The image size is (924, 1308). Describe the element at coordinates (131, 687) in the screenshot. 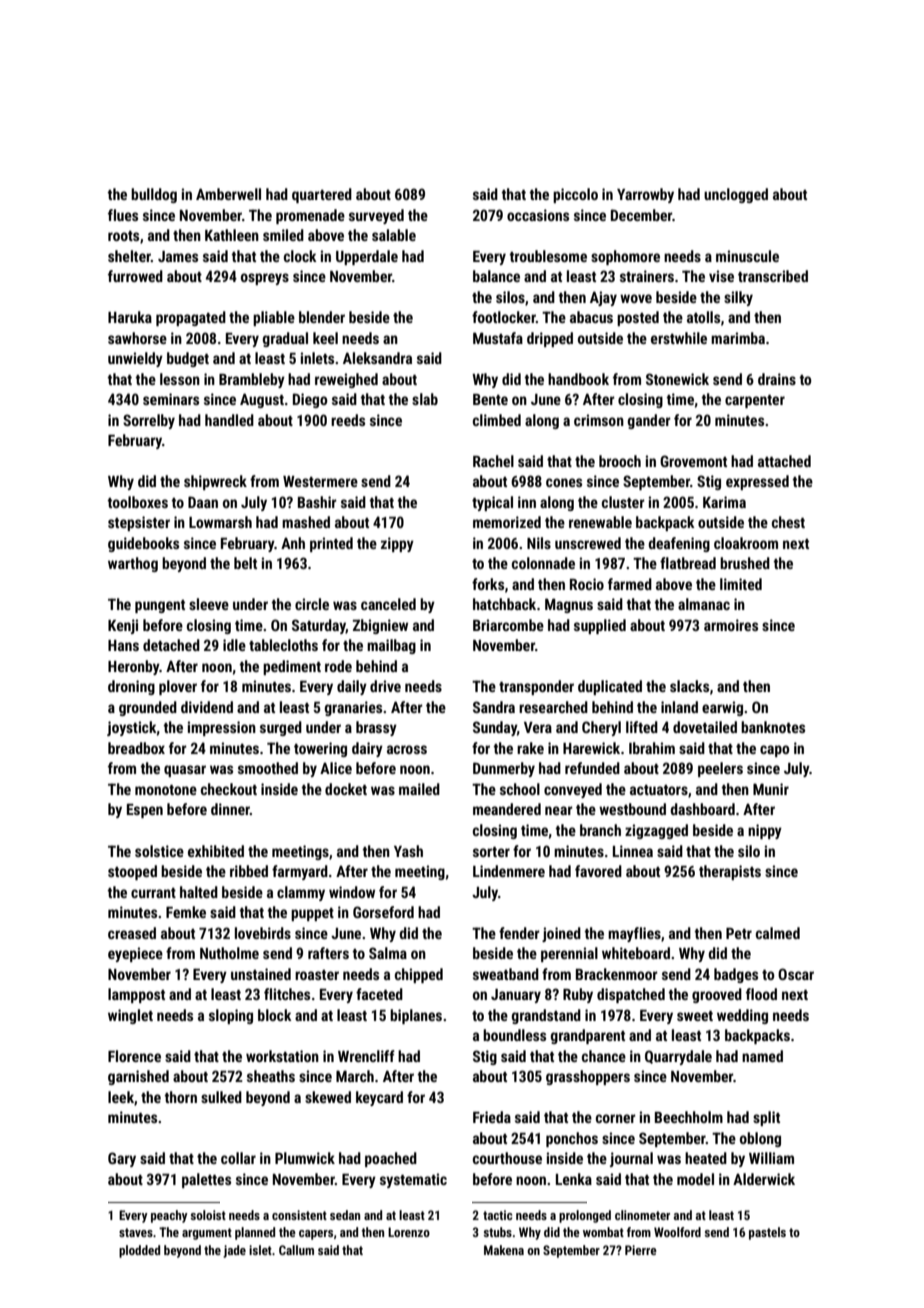

I see `droning` at that location.
